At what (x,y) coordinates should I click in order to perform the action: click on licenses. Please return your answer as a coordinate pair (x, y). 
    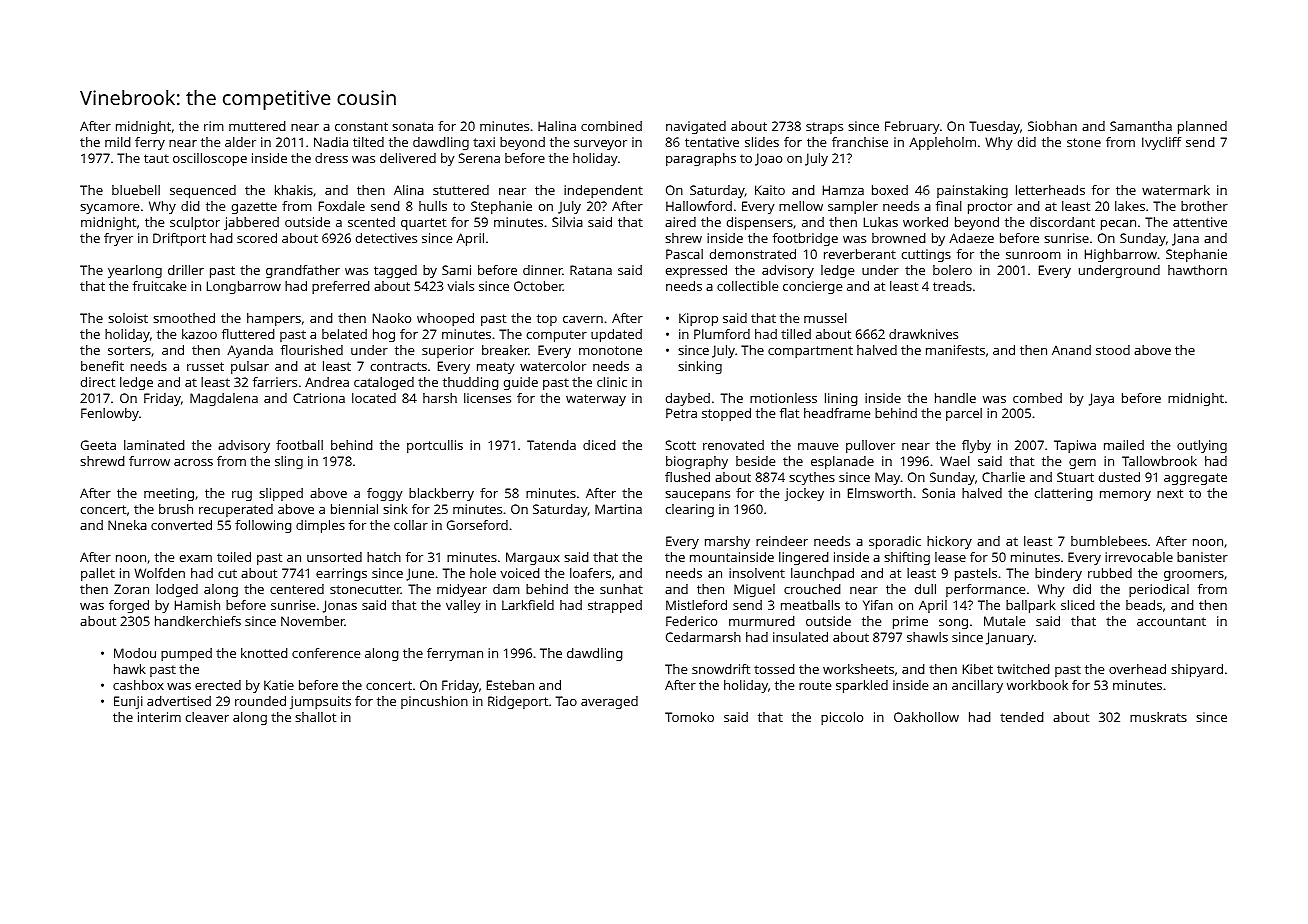
    Looking at the image, I should click on (487, 398).
